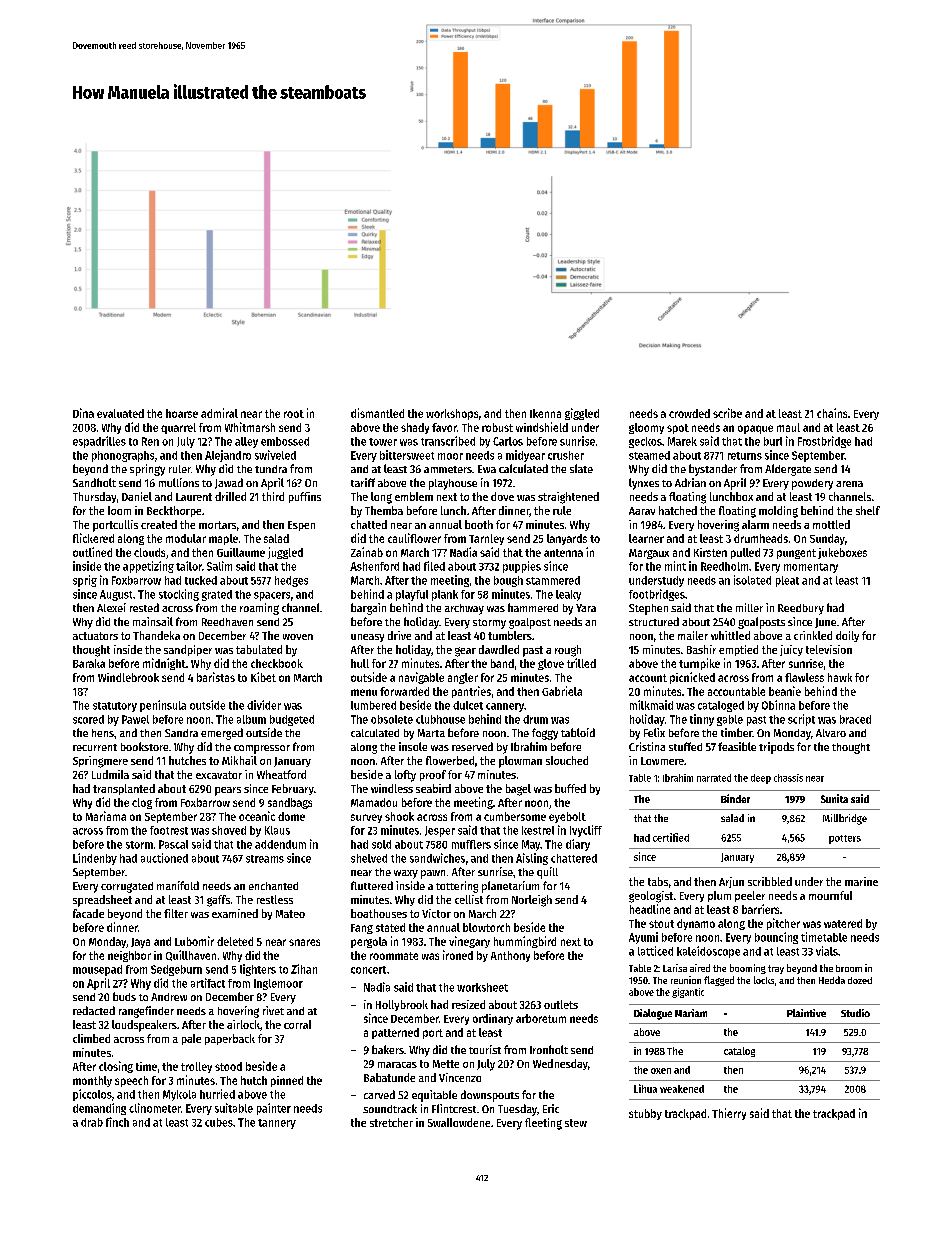  What do you see at coordinates (459, 1122) in the screenshot?
I see `Swallowdene` at bounding box center [459, 1122].
